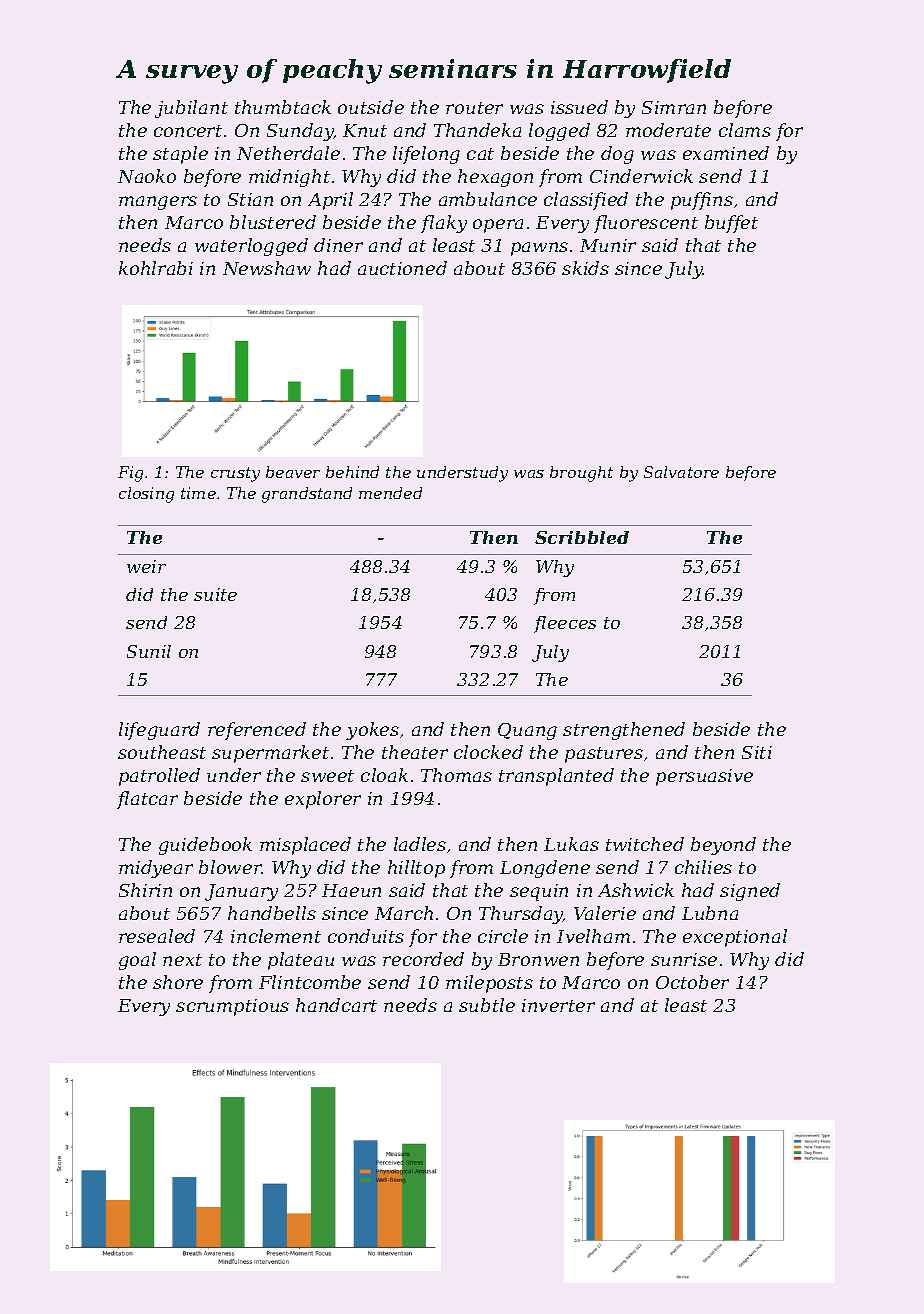  What do you see at coordinates (159, 731) in the document?
I see `lifeguard` at bounding box center [159, 731].
